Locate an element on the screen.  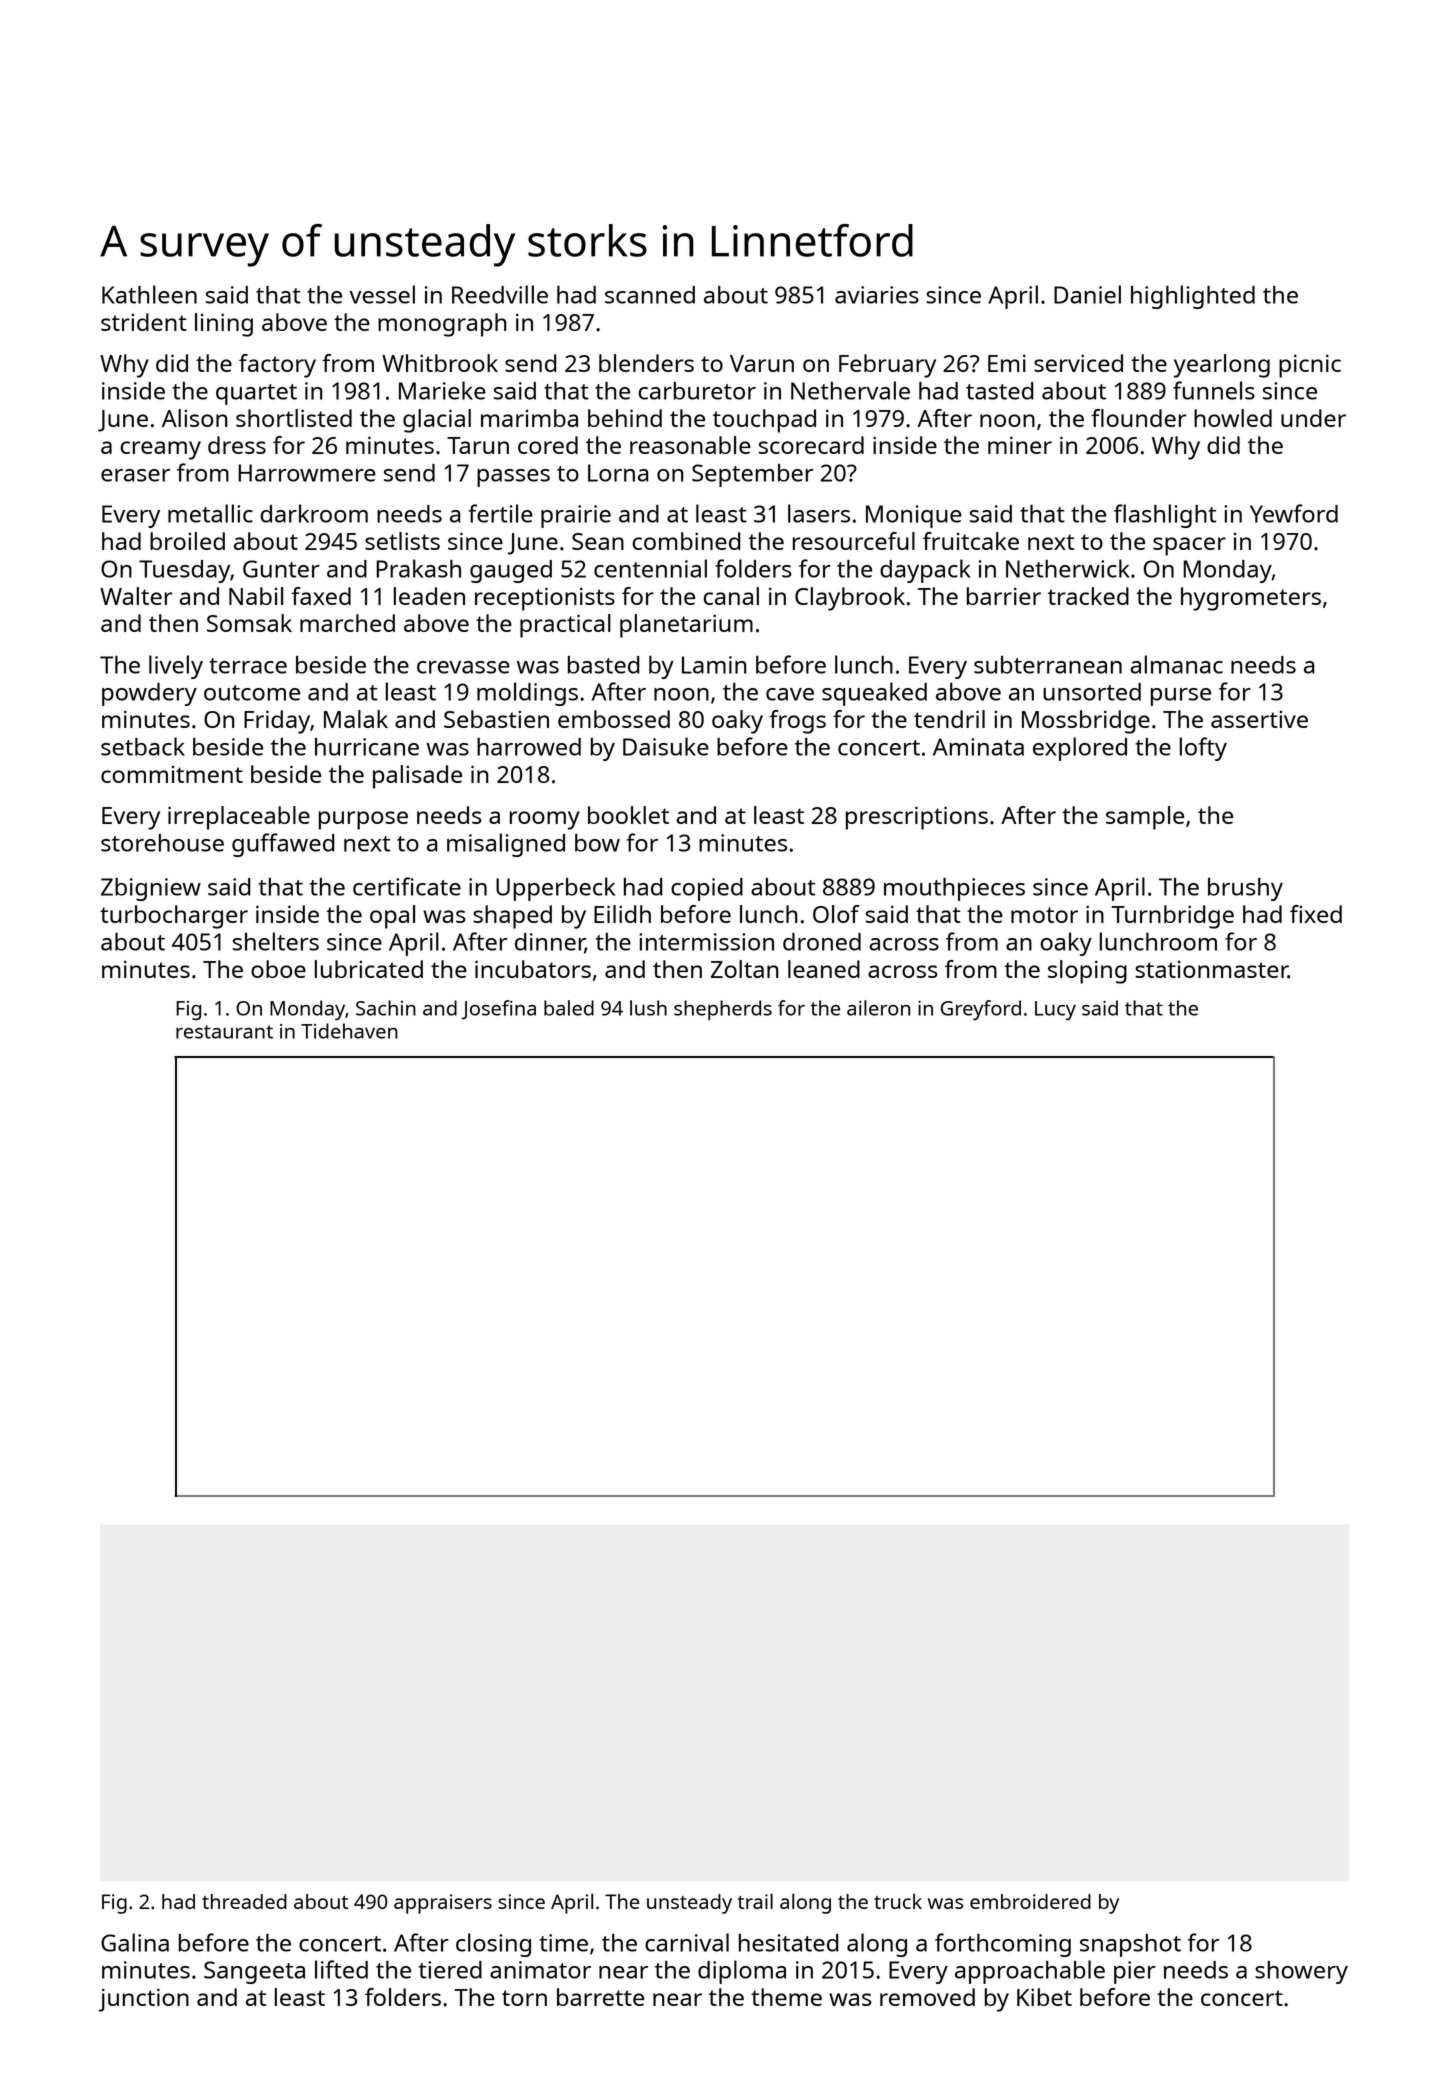
trail is located at coordinates (755, 1901).
